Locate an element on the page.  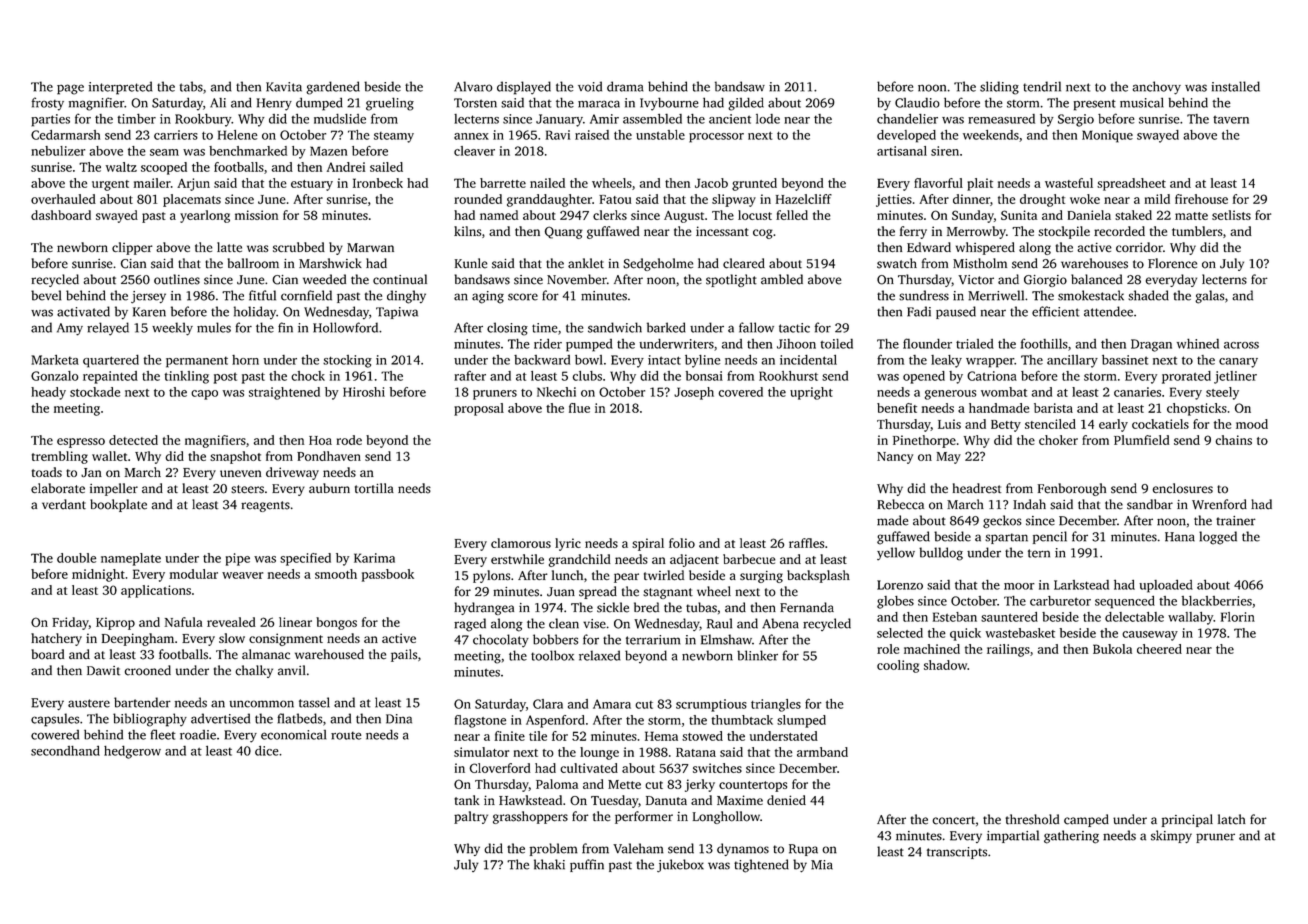
stockpile is located at coordinates (1064, 232).
